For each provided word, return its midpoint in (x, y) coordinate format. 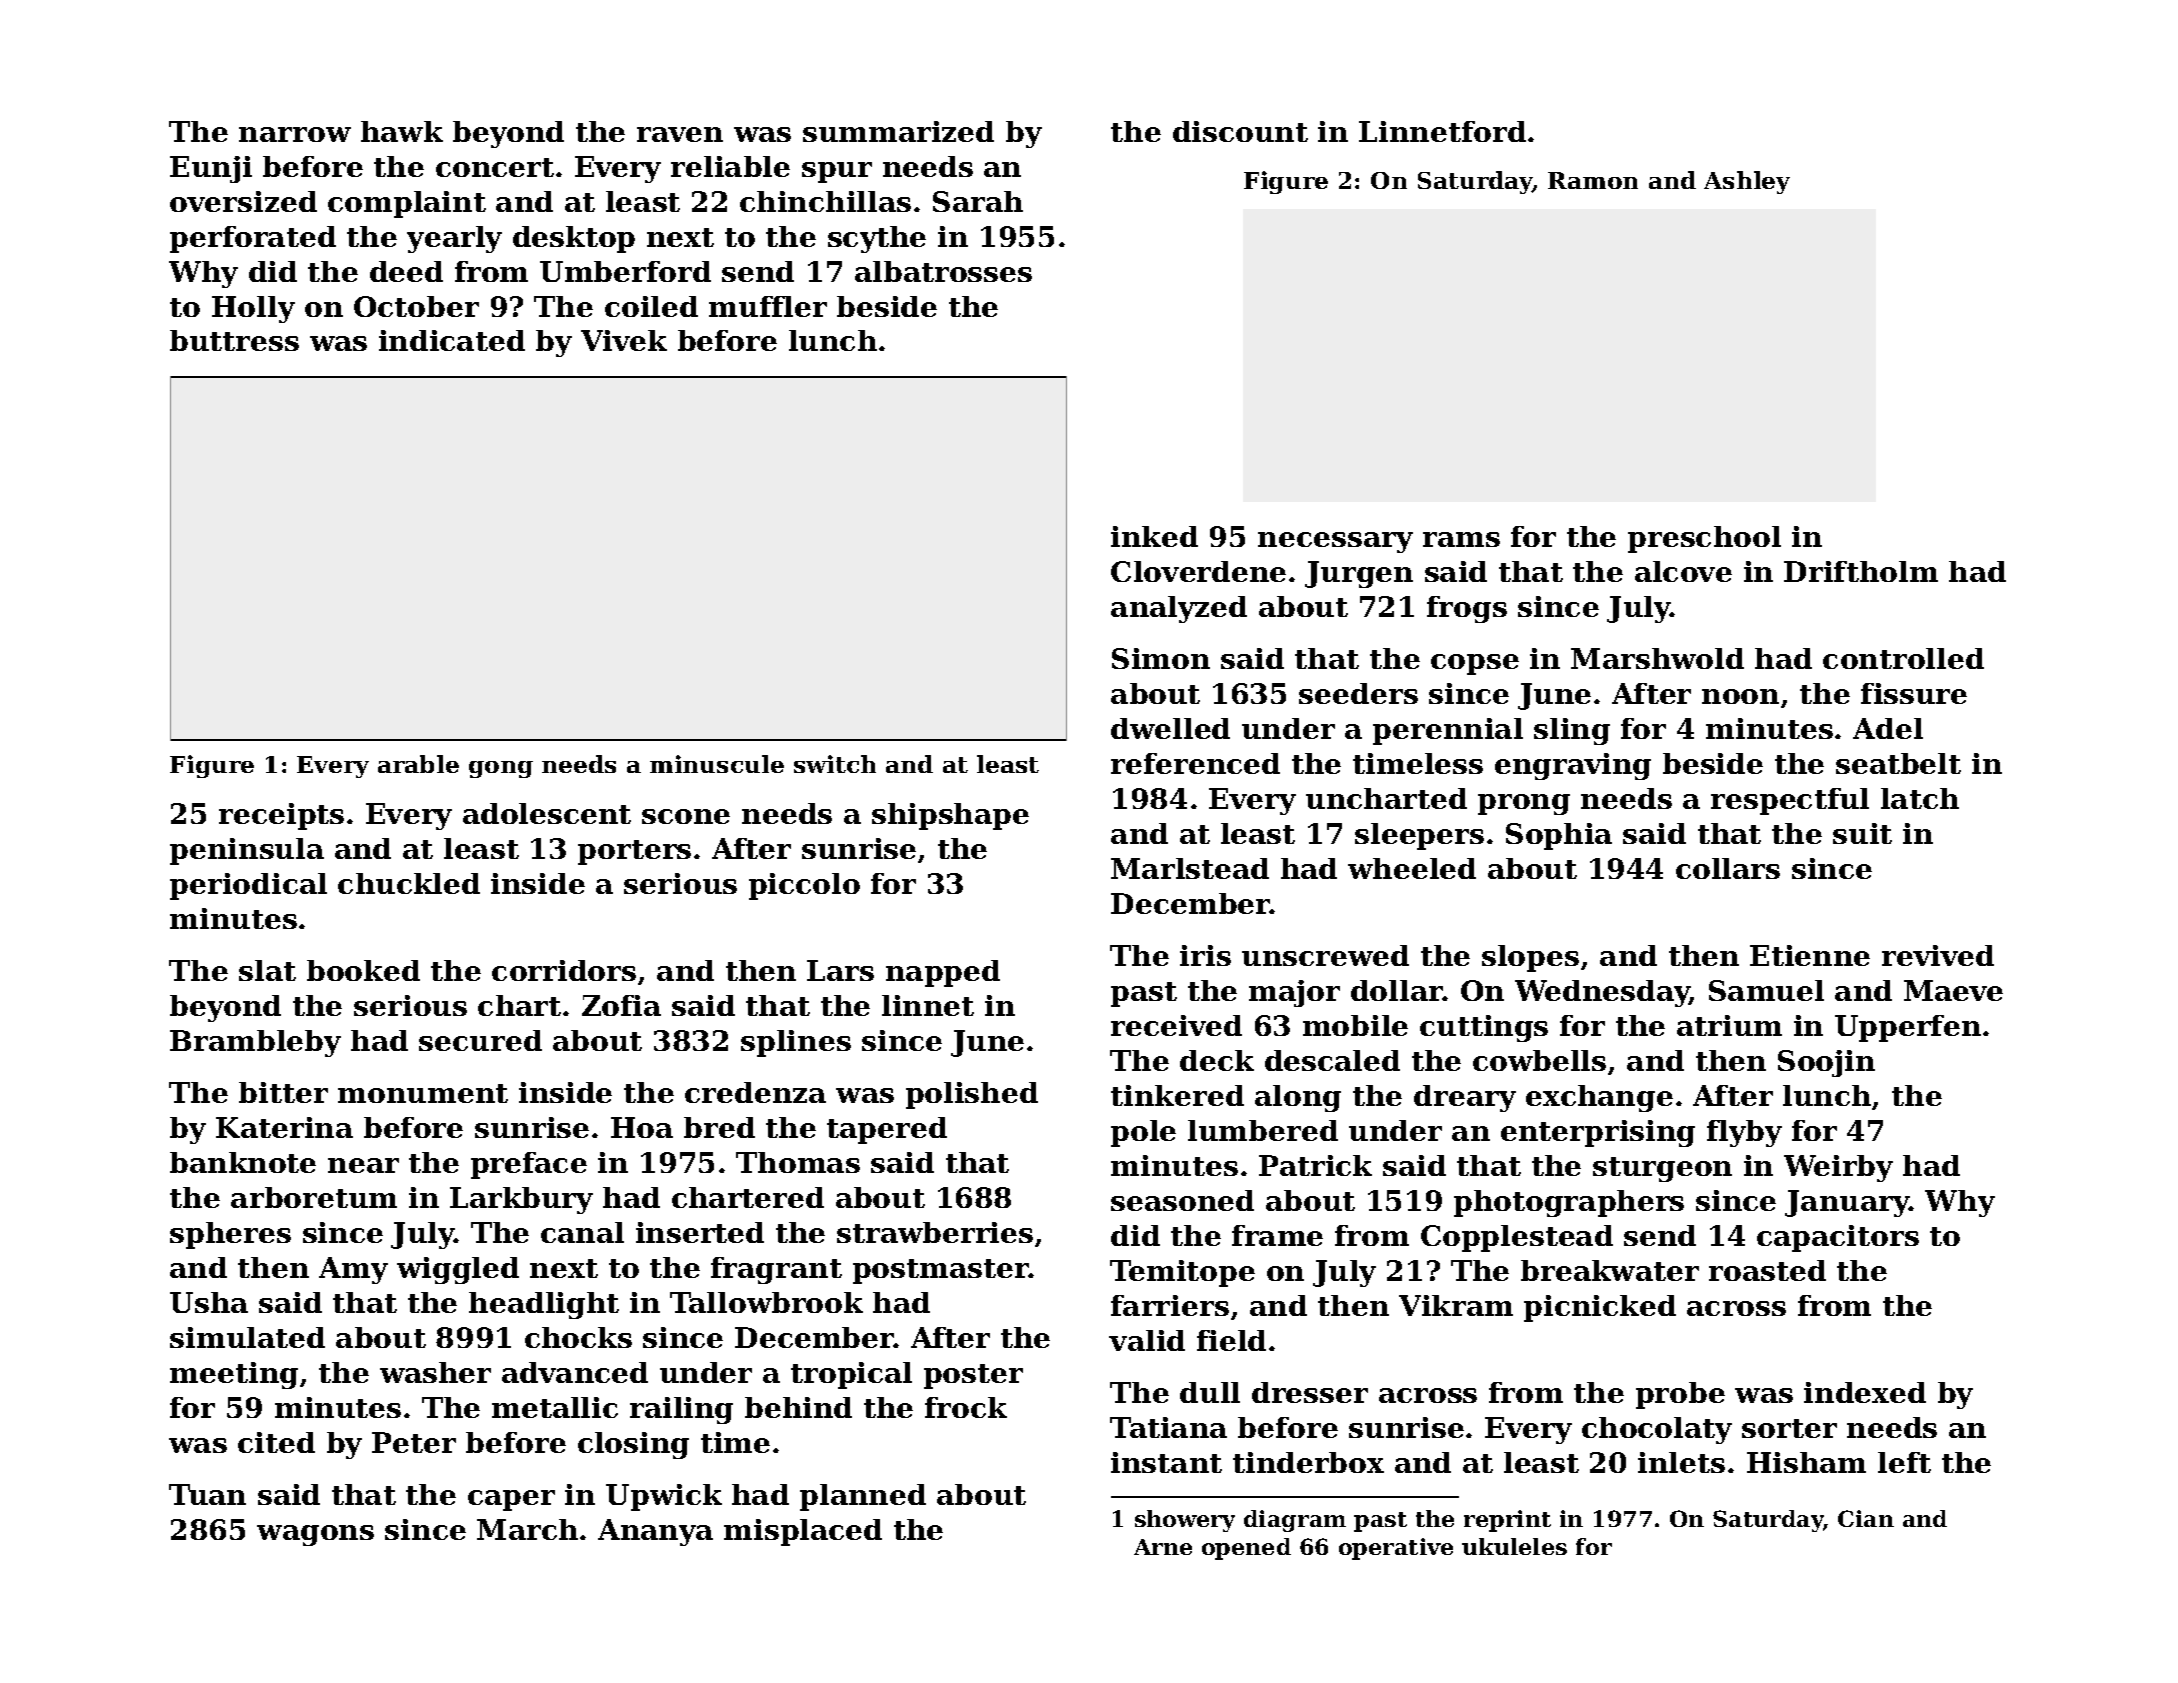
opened (1246, 1549)
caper (511, 1500)
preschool (1704, 539)
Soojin (1826, 1063)
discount (1240, 131)
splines (796, 1043)
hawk (402, 131)
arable (418, 764)
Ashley (1747, 182)
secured (480, 1040)
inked (1154, 536)
